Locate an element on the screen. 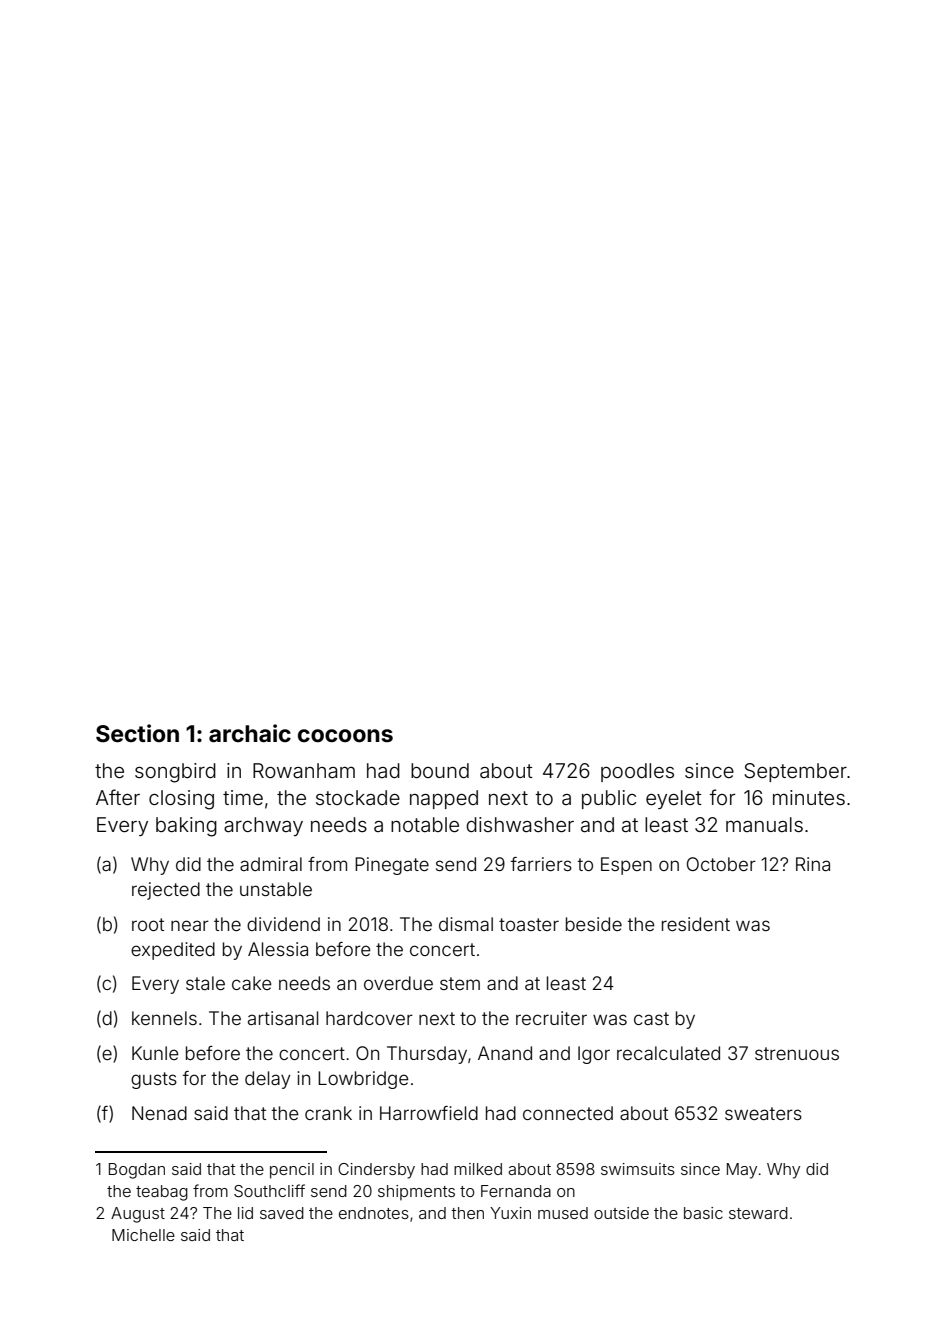  cocoons is located at coordinates (345, 736).
